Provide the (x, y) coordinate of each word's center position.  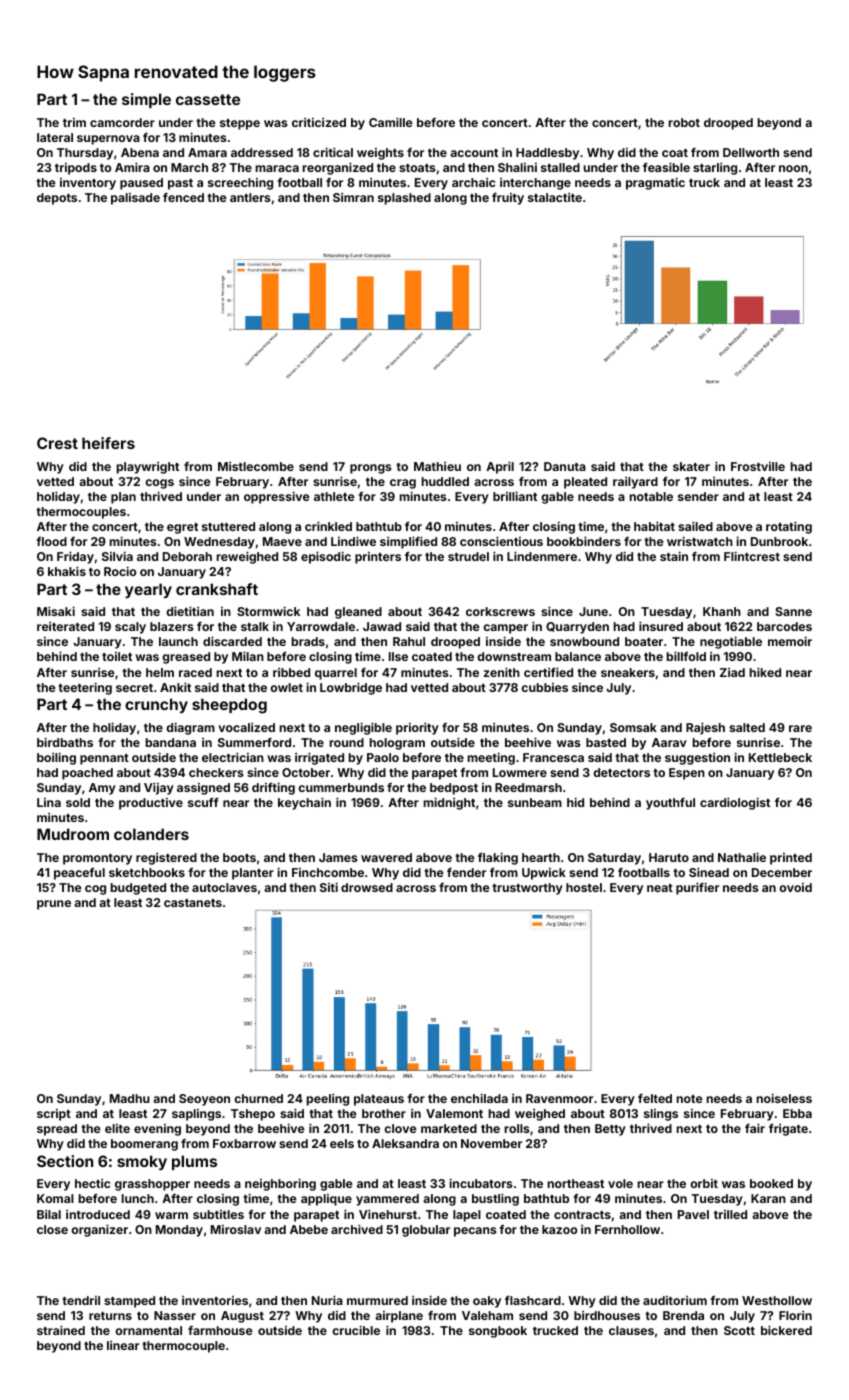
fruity (508, 199)
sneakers (628, 672)
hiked (765, 672)
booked (771, 1183)
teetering (85, 688)
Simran (353, 197)
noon (793, 168)
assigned (203, 789)
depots (57, 199)
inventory (88, 184)
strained (61, 1330)
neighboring (280, 1184)
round (347, 742)
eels (342, 1143)
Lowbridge (351, 688)
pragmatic (655, 183)
